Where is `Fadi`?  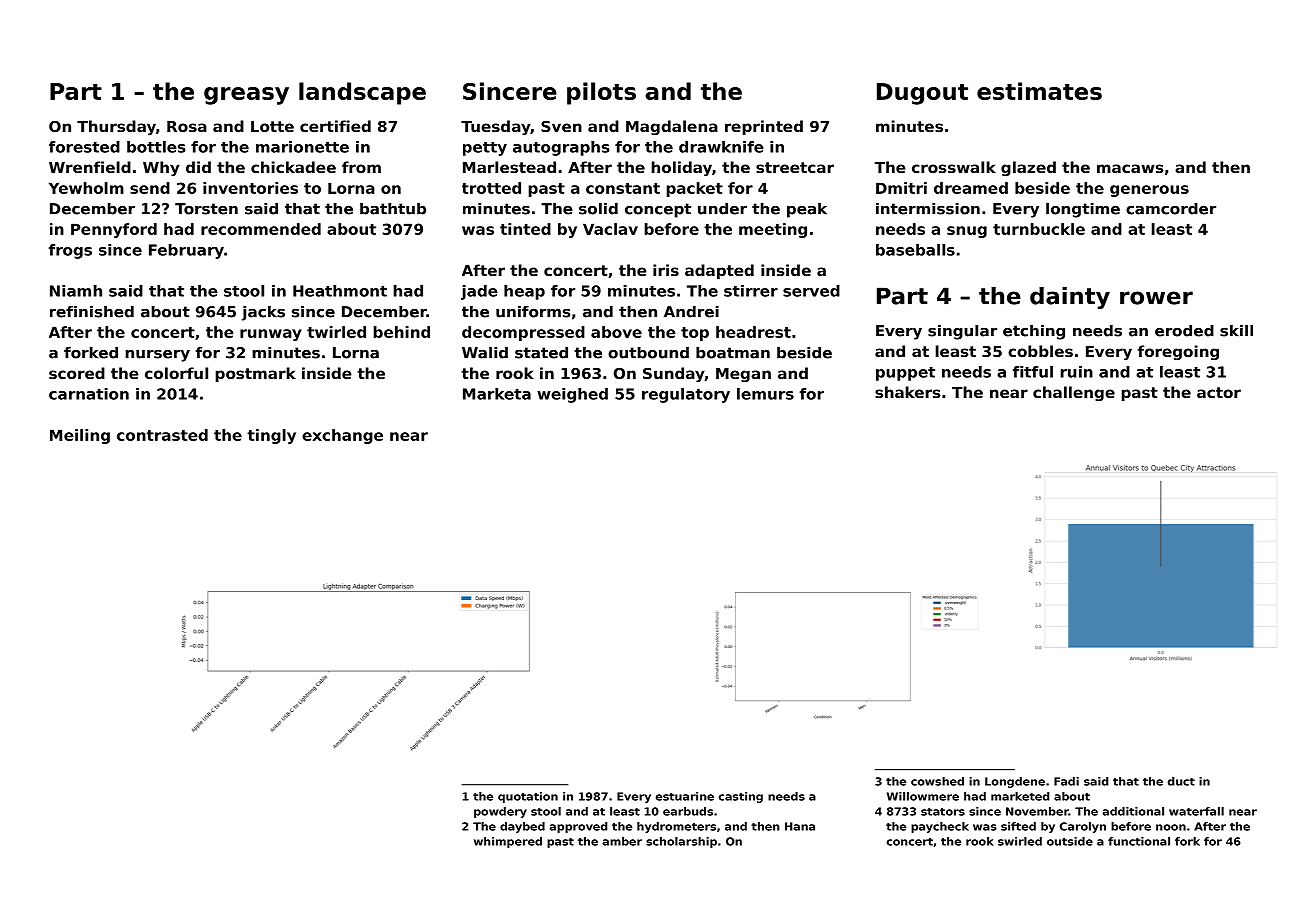
Fadi is located at coordinates (1066, 781).
